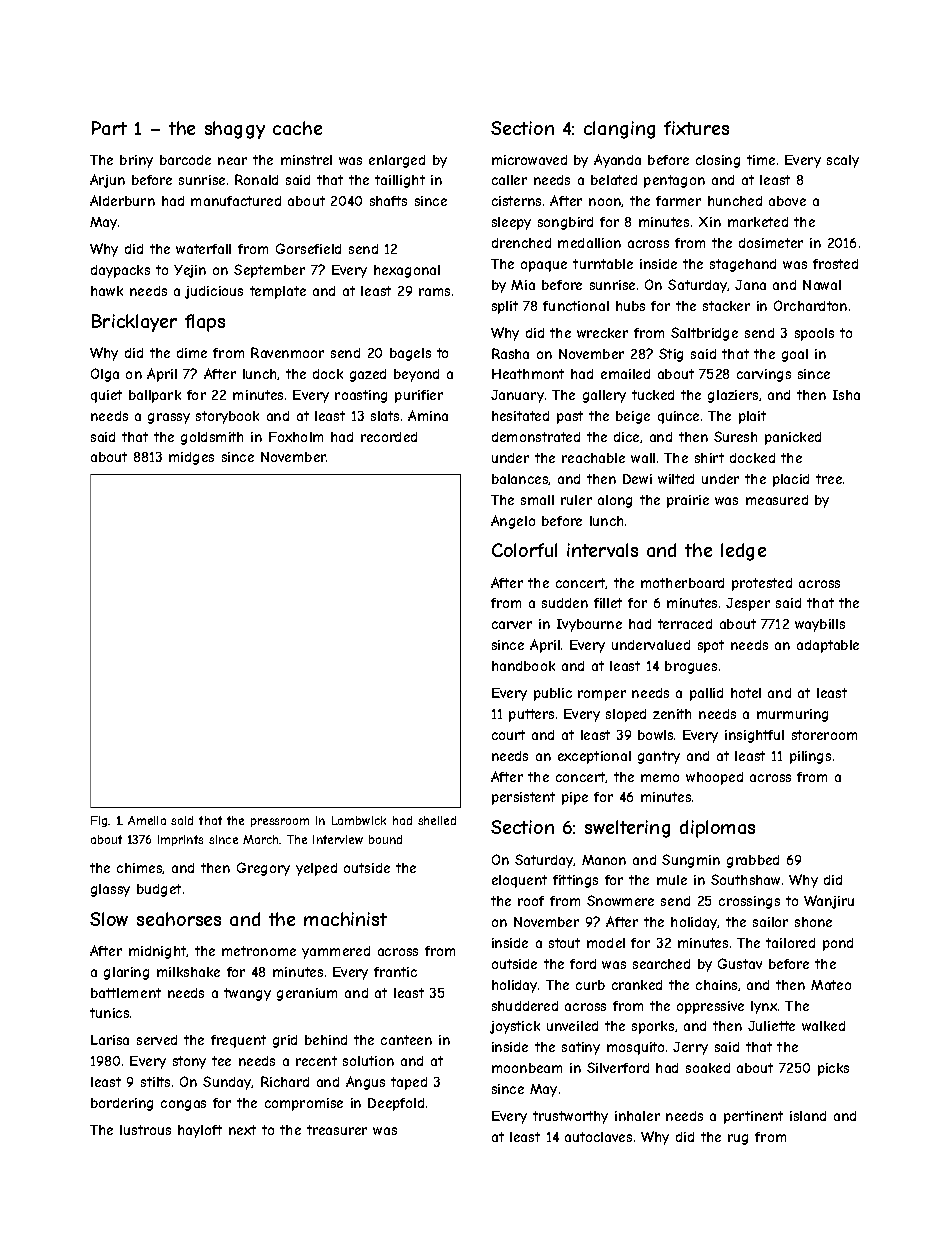 The height and width of the screenshot is (1233, 952). Describe the element at coordinates (752, 417) in the screenshot. I see `plait` at that location.
